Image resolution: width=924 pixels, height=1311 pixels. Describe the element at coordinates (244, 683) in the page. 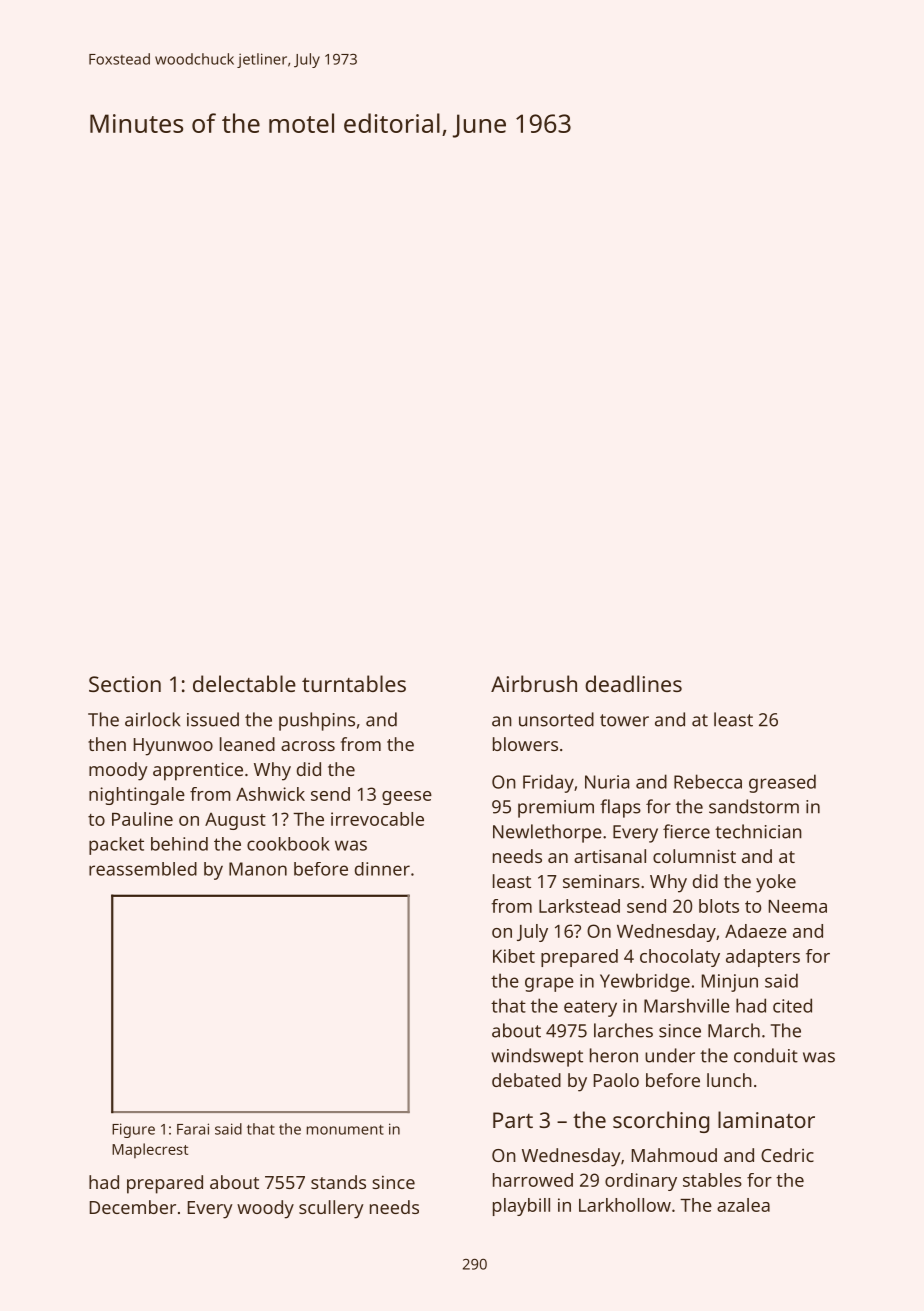

I see `delectable` at that location.
